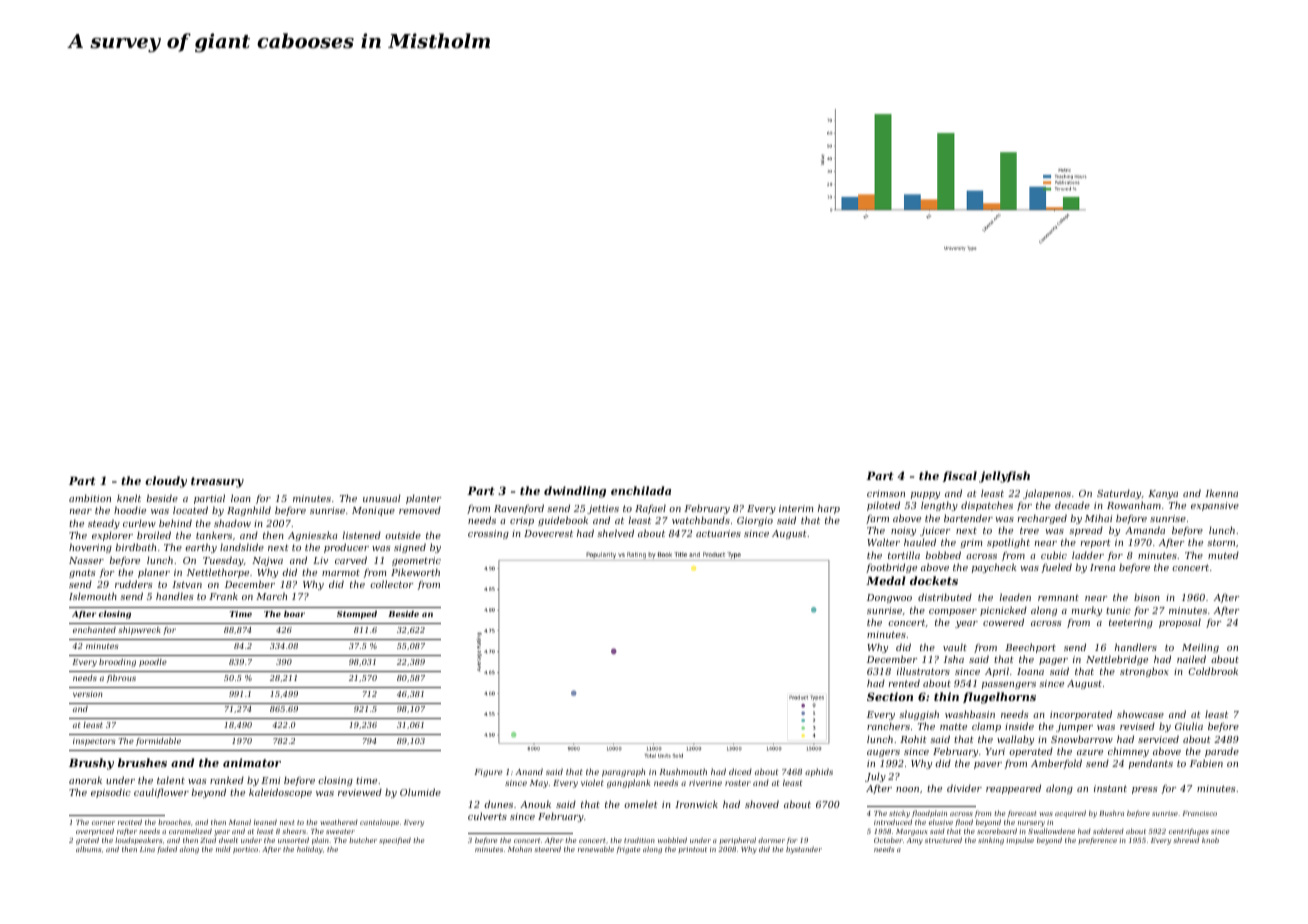  What do you see at coordinates (379, 823) in the screenshot?
I see `cantaloupe` at bounding box center [379, 823].
